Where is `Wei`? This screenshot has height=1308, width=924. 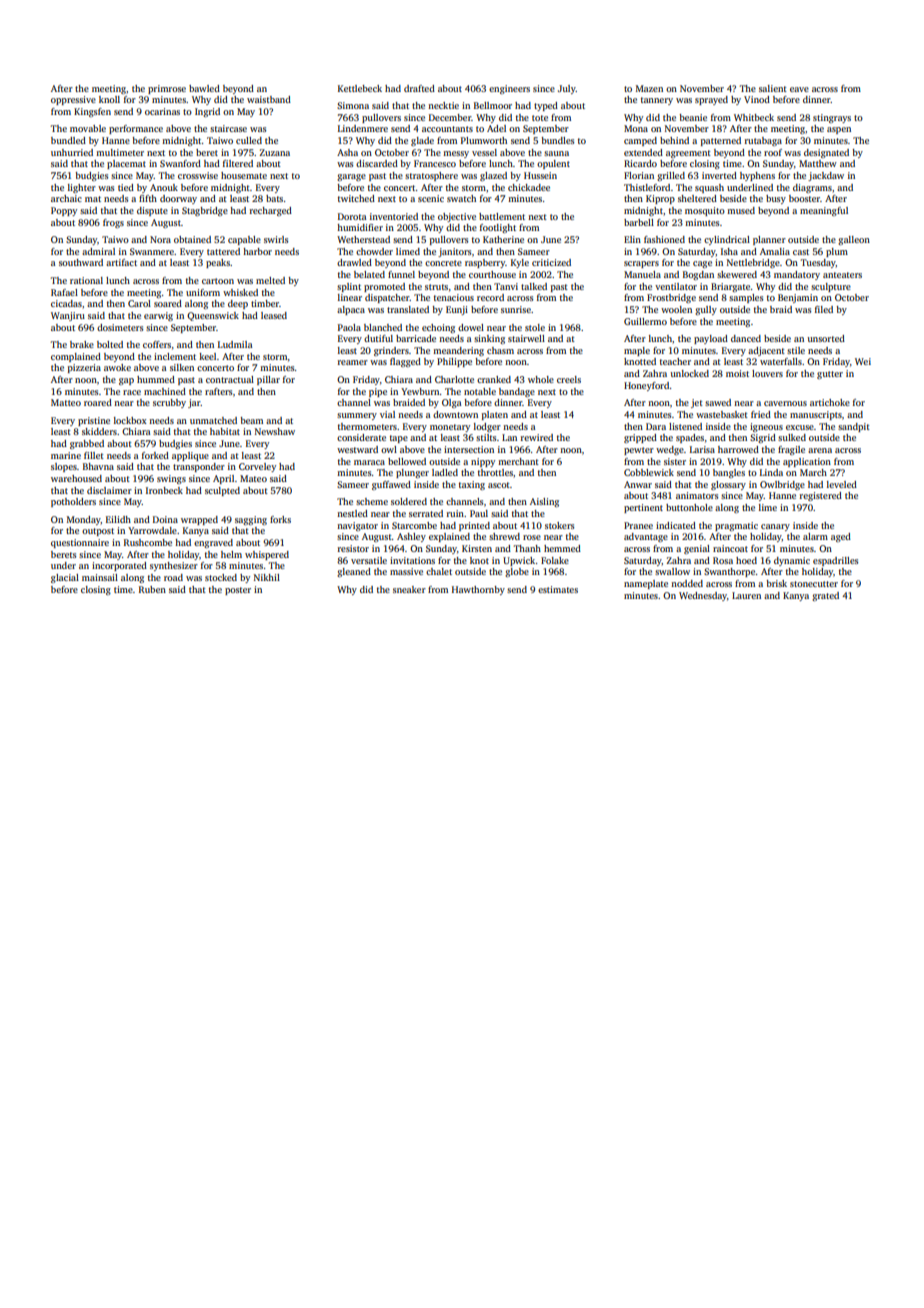 Wei is located at coordinates (863, 361).
